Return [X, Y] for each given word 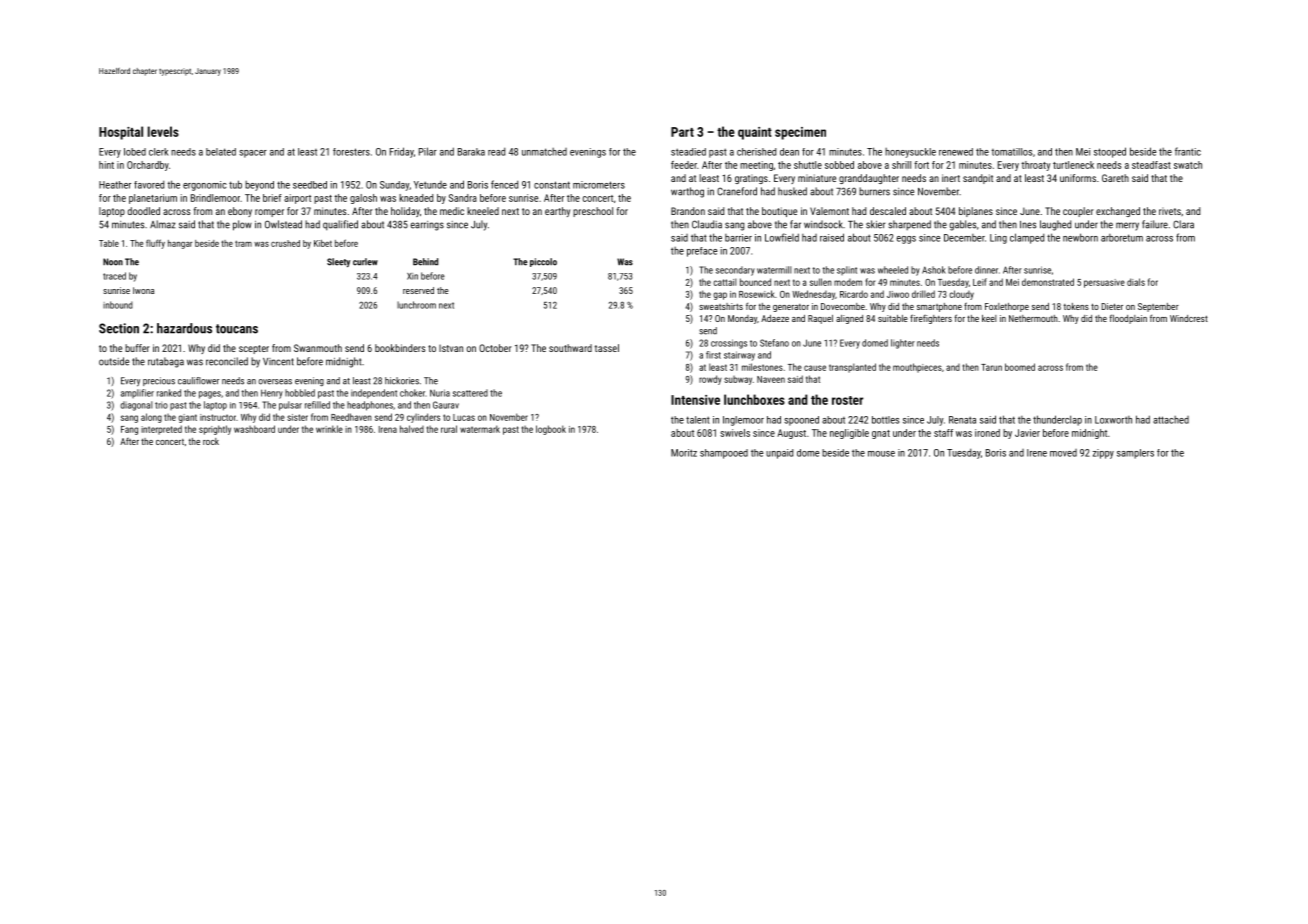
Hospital [121, 133]
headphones [370, 406]
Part [682, 132]
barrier [738, 238]
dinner [986, 270]
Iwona [143, 290]
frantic [1188, 151]
